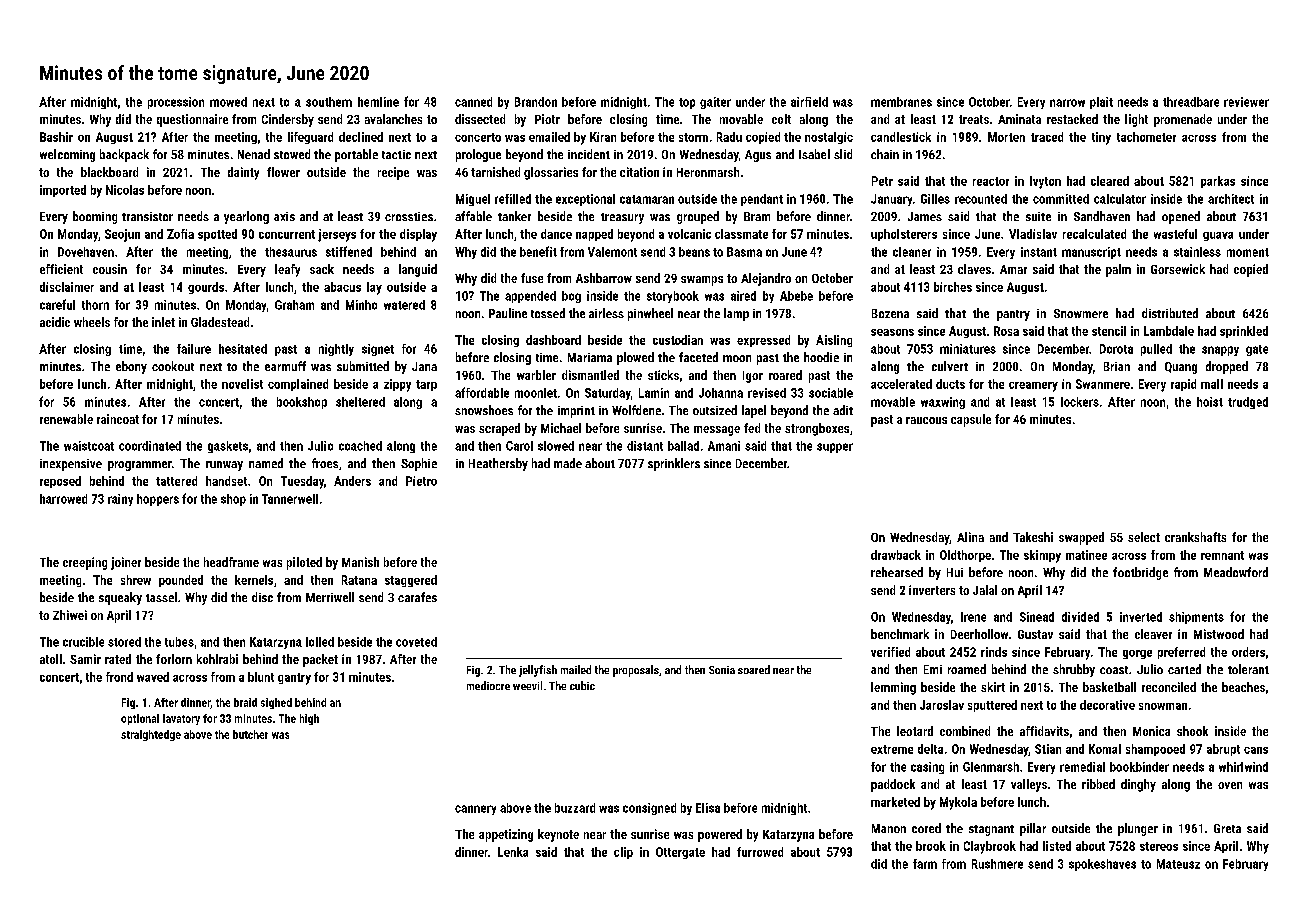 Image resolution: width=1308 pixels, height=924 pixels. Describe the element at coordinates (55, 322) in the document. I see `acidic` at that location.
